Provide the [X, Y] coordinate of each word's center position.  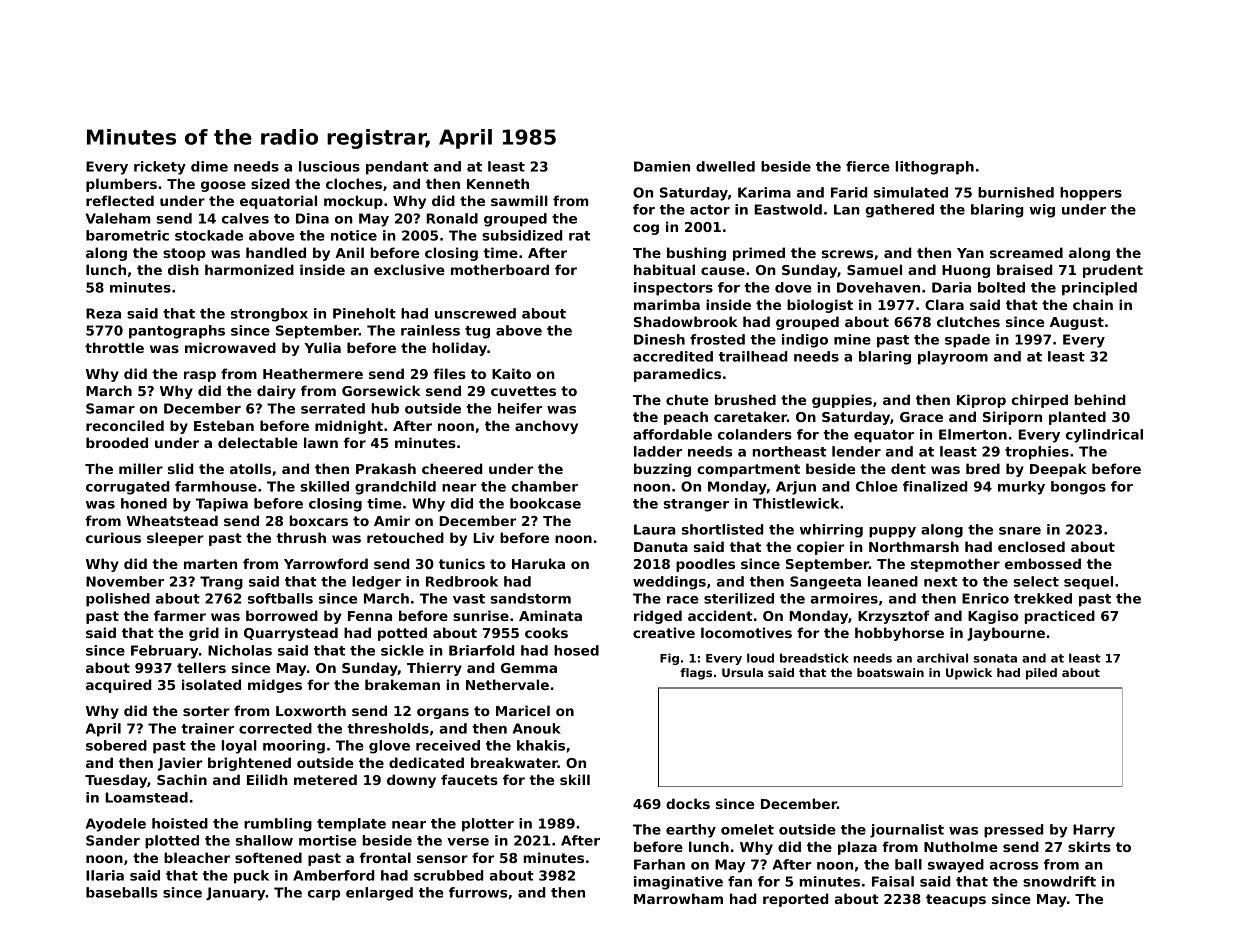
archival [942, 658]
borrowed [282, 615]
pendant [397, 168]
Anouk [537, 728]
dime [209, 166]
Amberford [333, 875]
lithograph [935, 168]
